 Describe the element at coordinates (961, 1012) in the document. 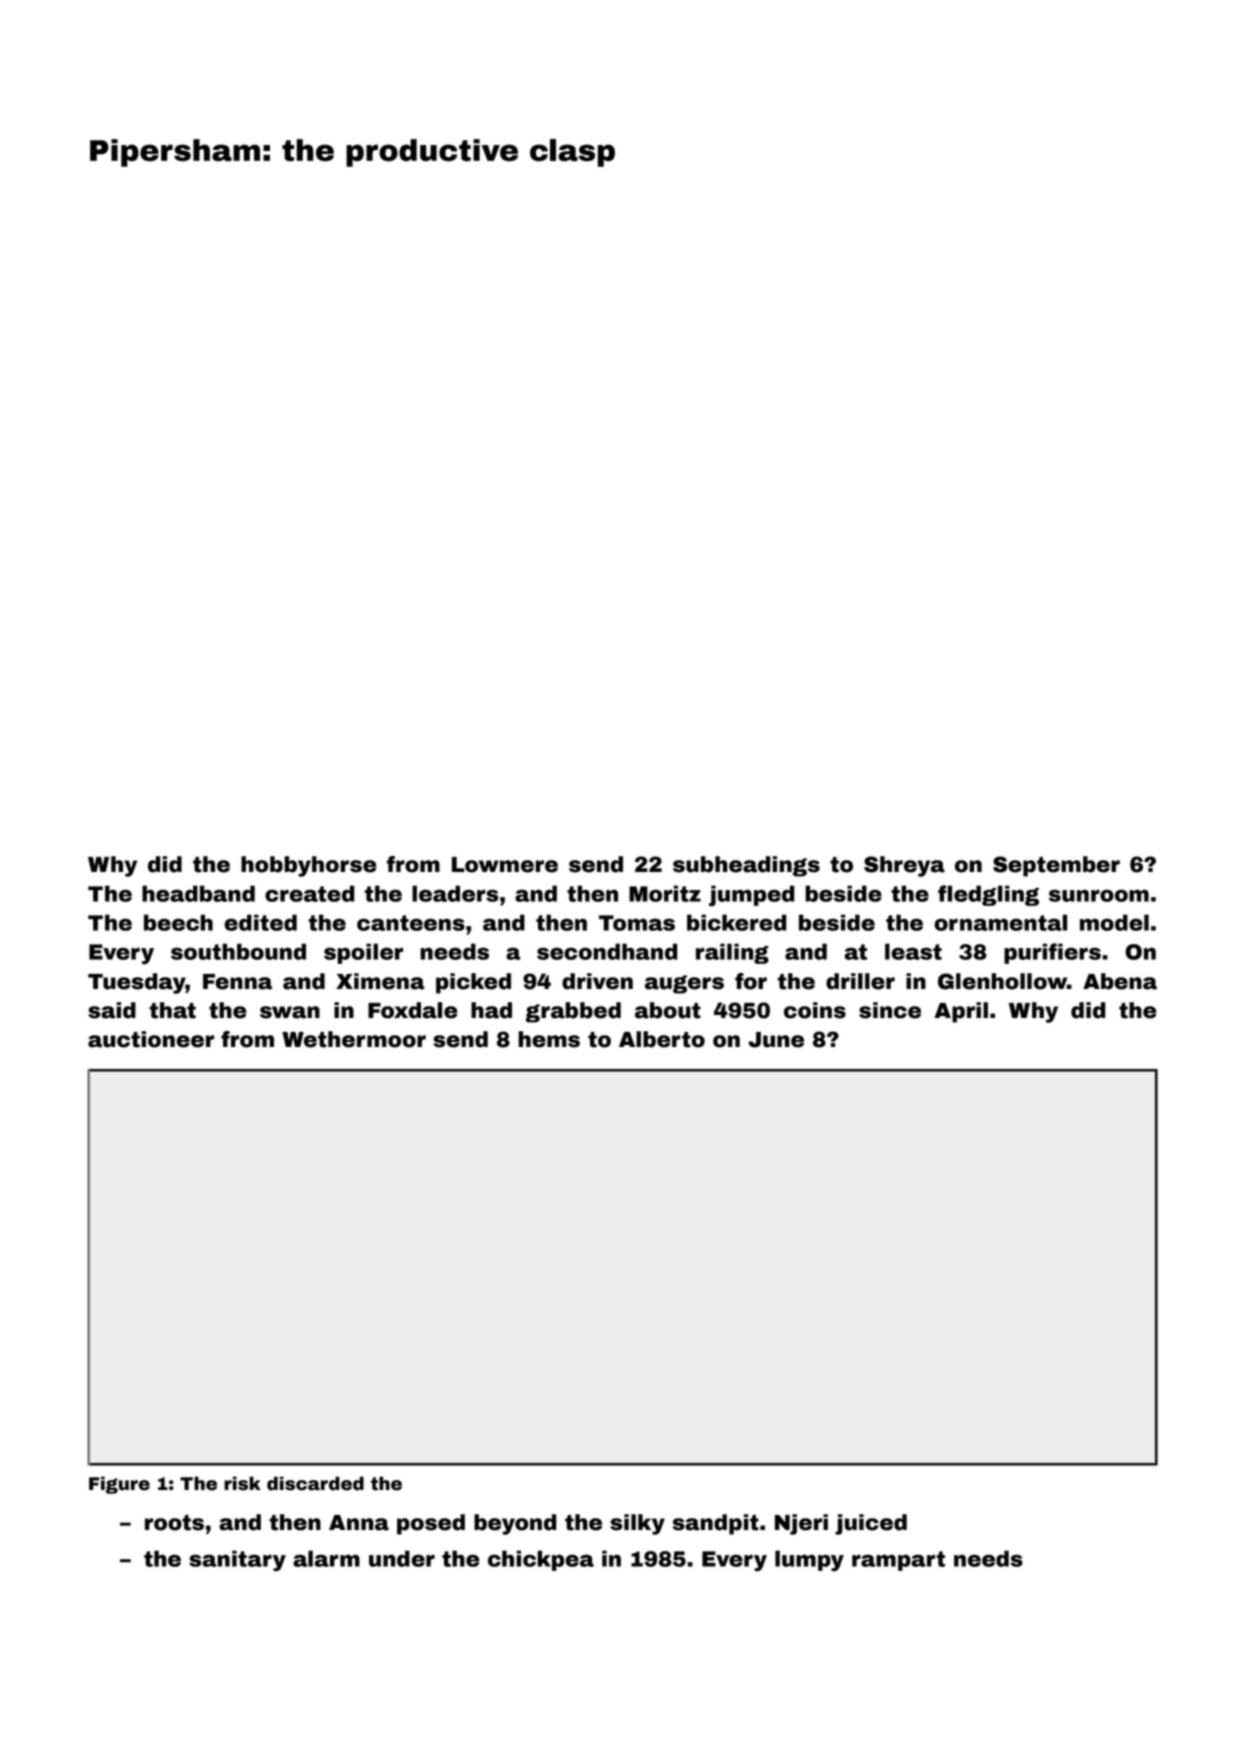

I see `April` at that location.
